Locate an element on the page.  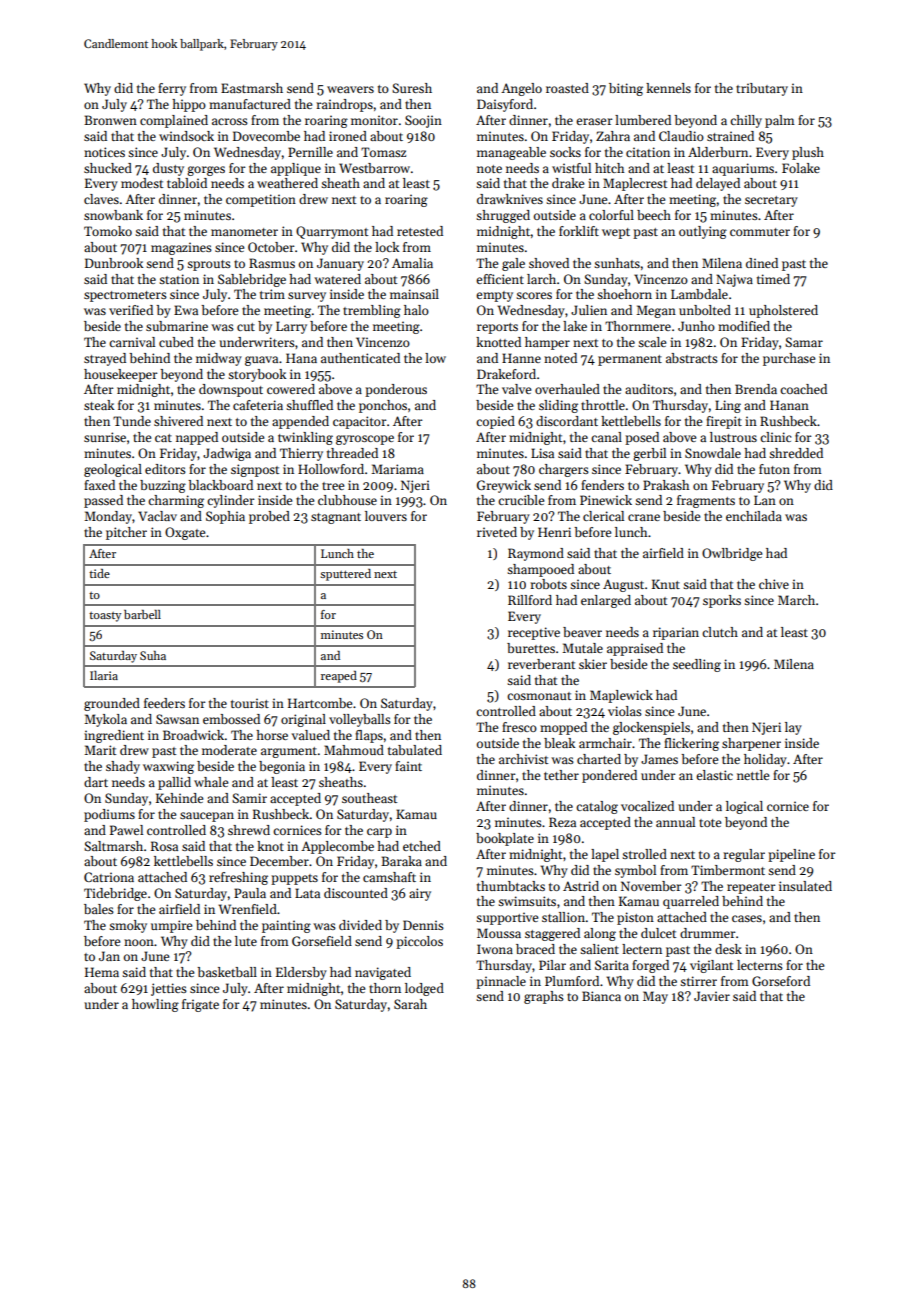
barbell is located at coordinates (142, 614).
